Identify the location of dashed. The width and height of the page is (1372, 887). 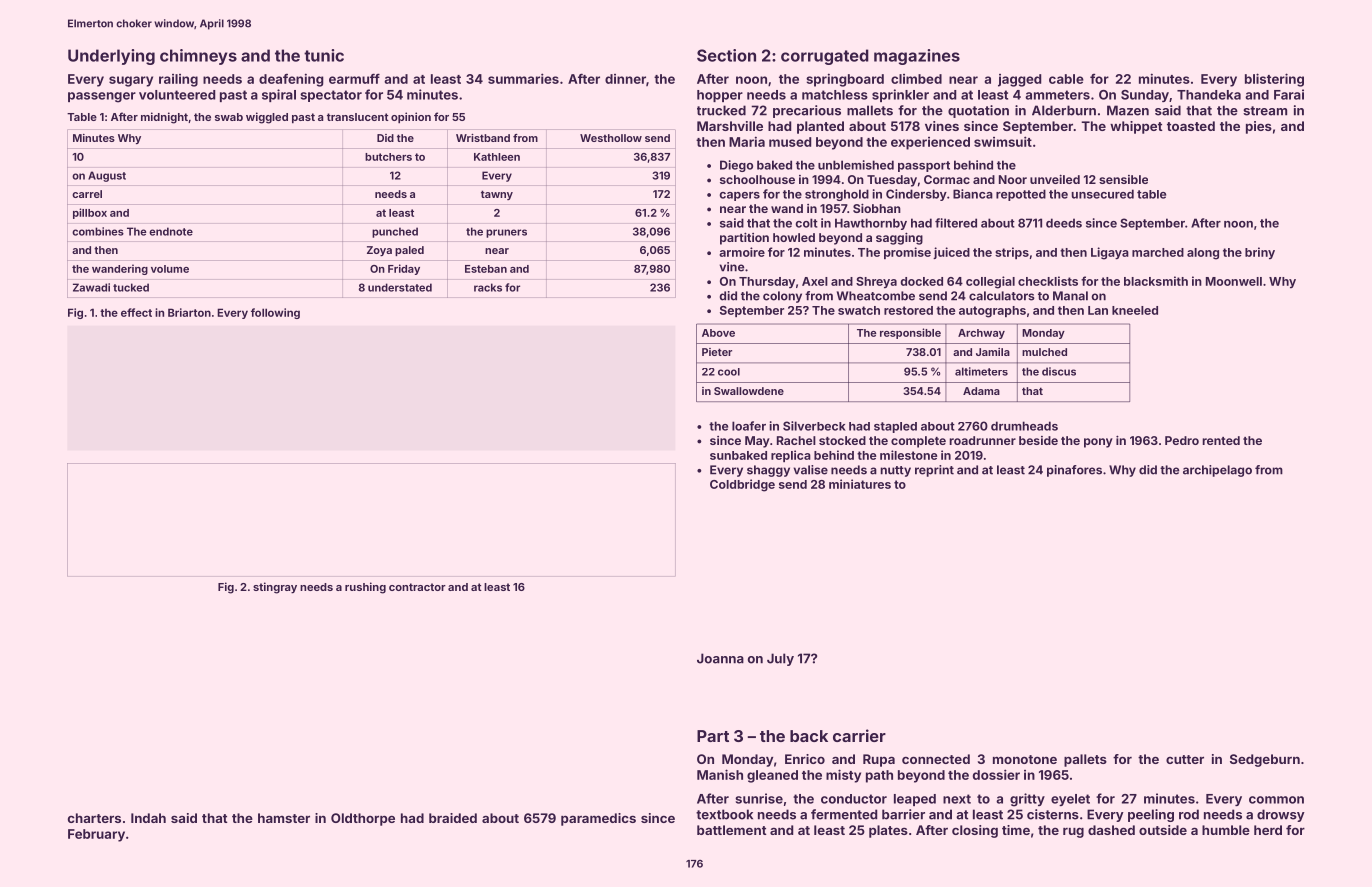
(1111, 830).
